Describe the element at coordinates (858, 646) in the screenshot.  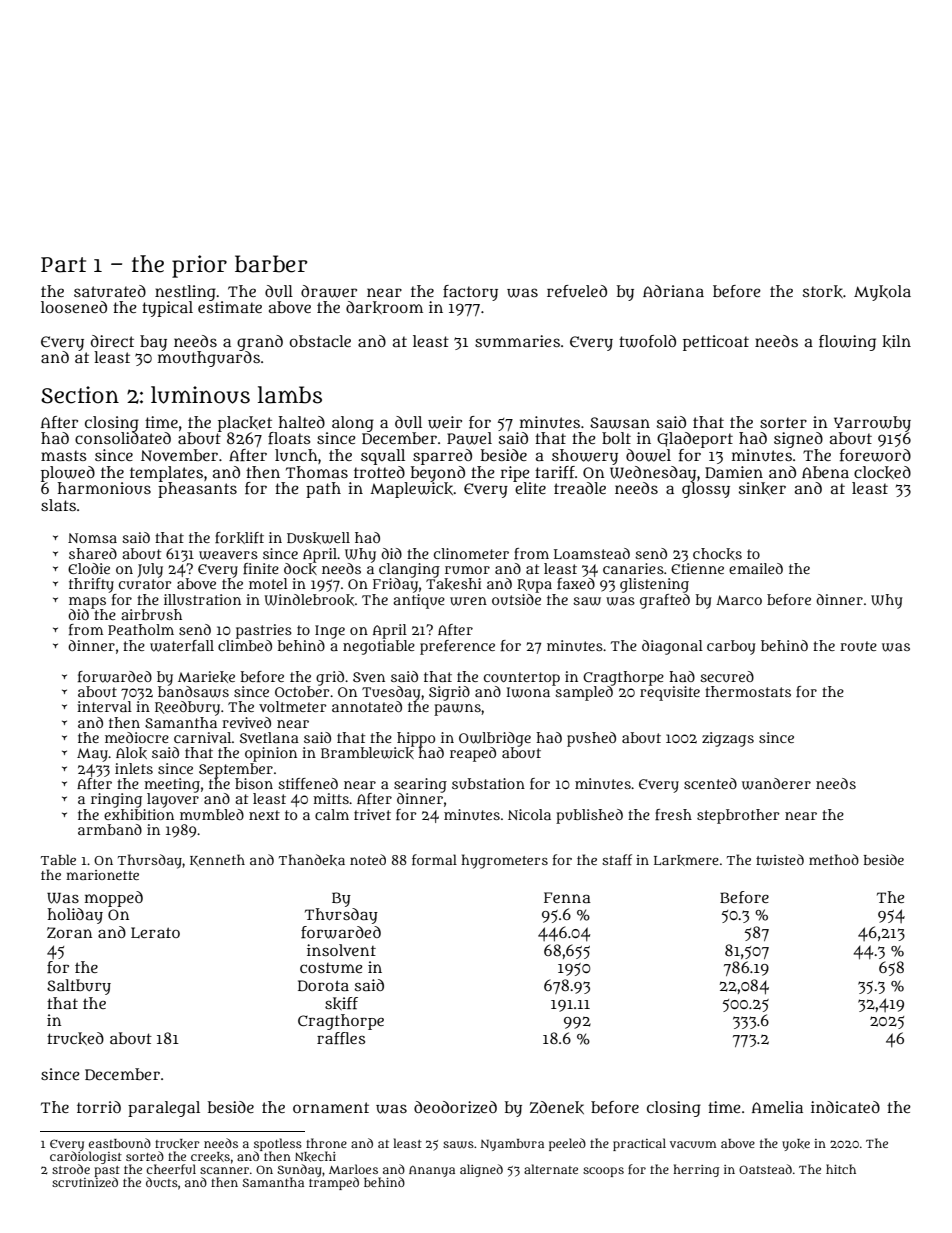
I see `route` at that location.
